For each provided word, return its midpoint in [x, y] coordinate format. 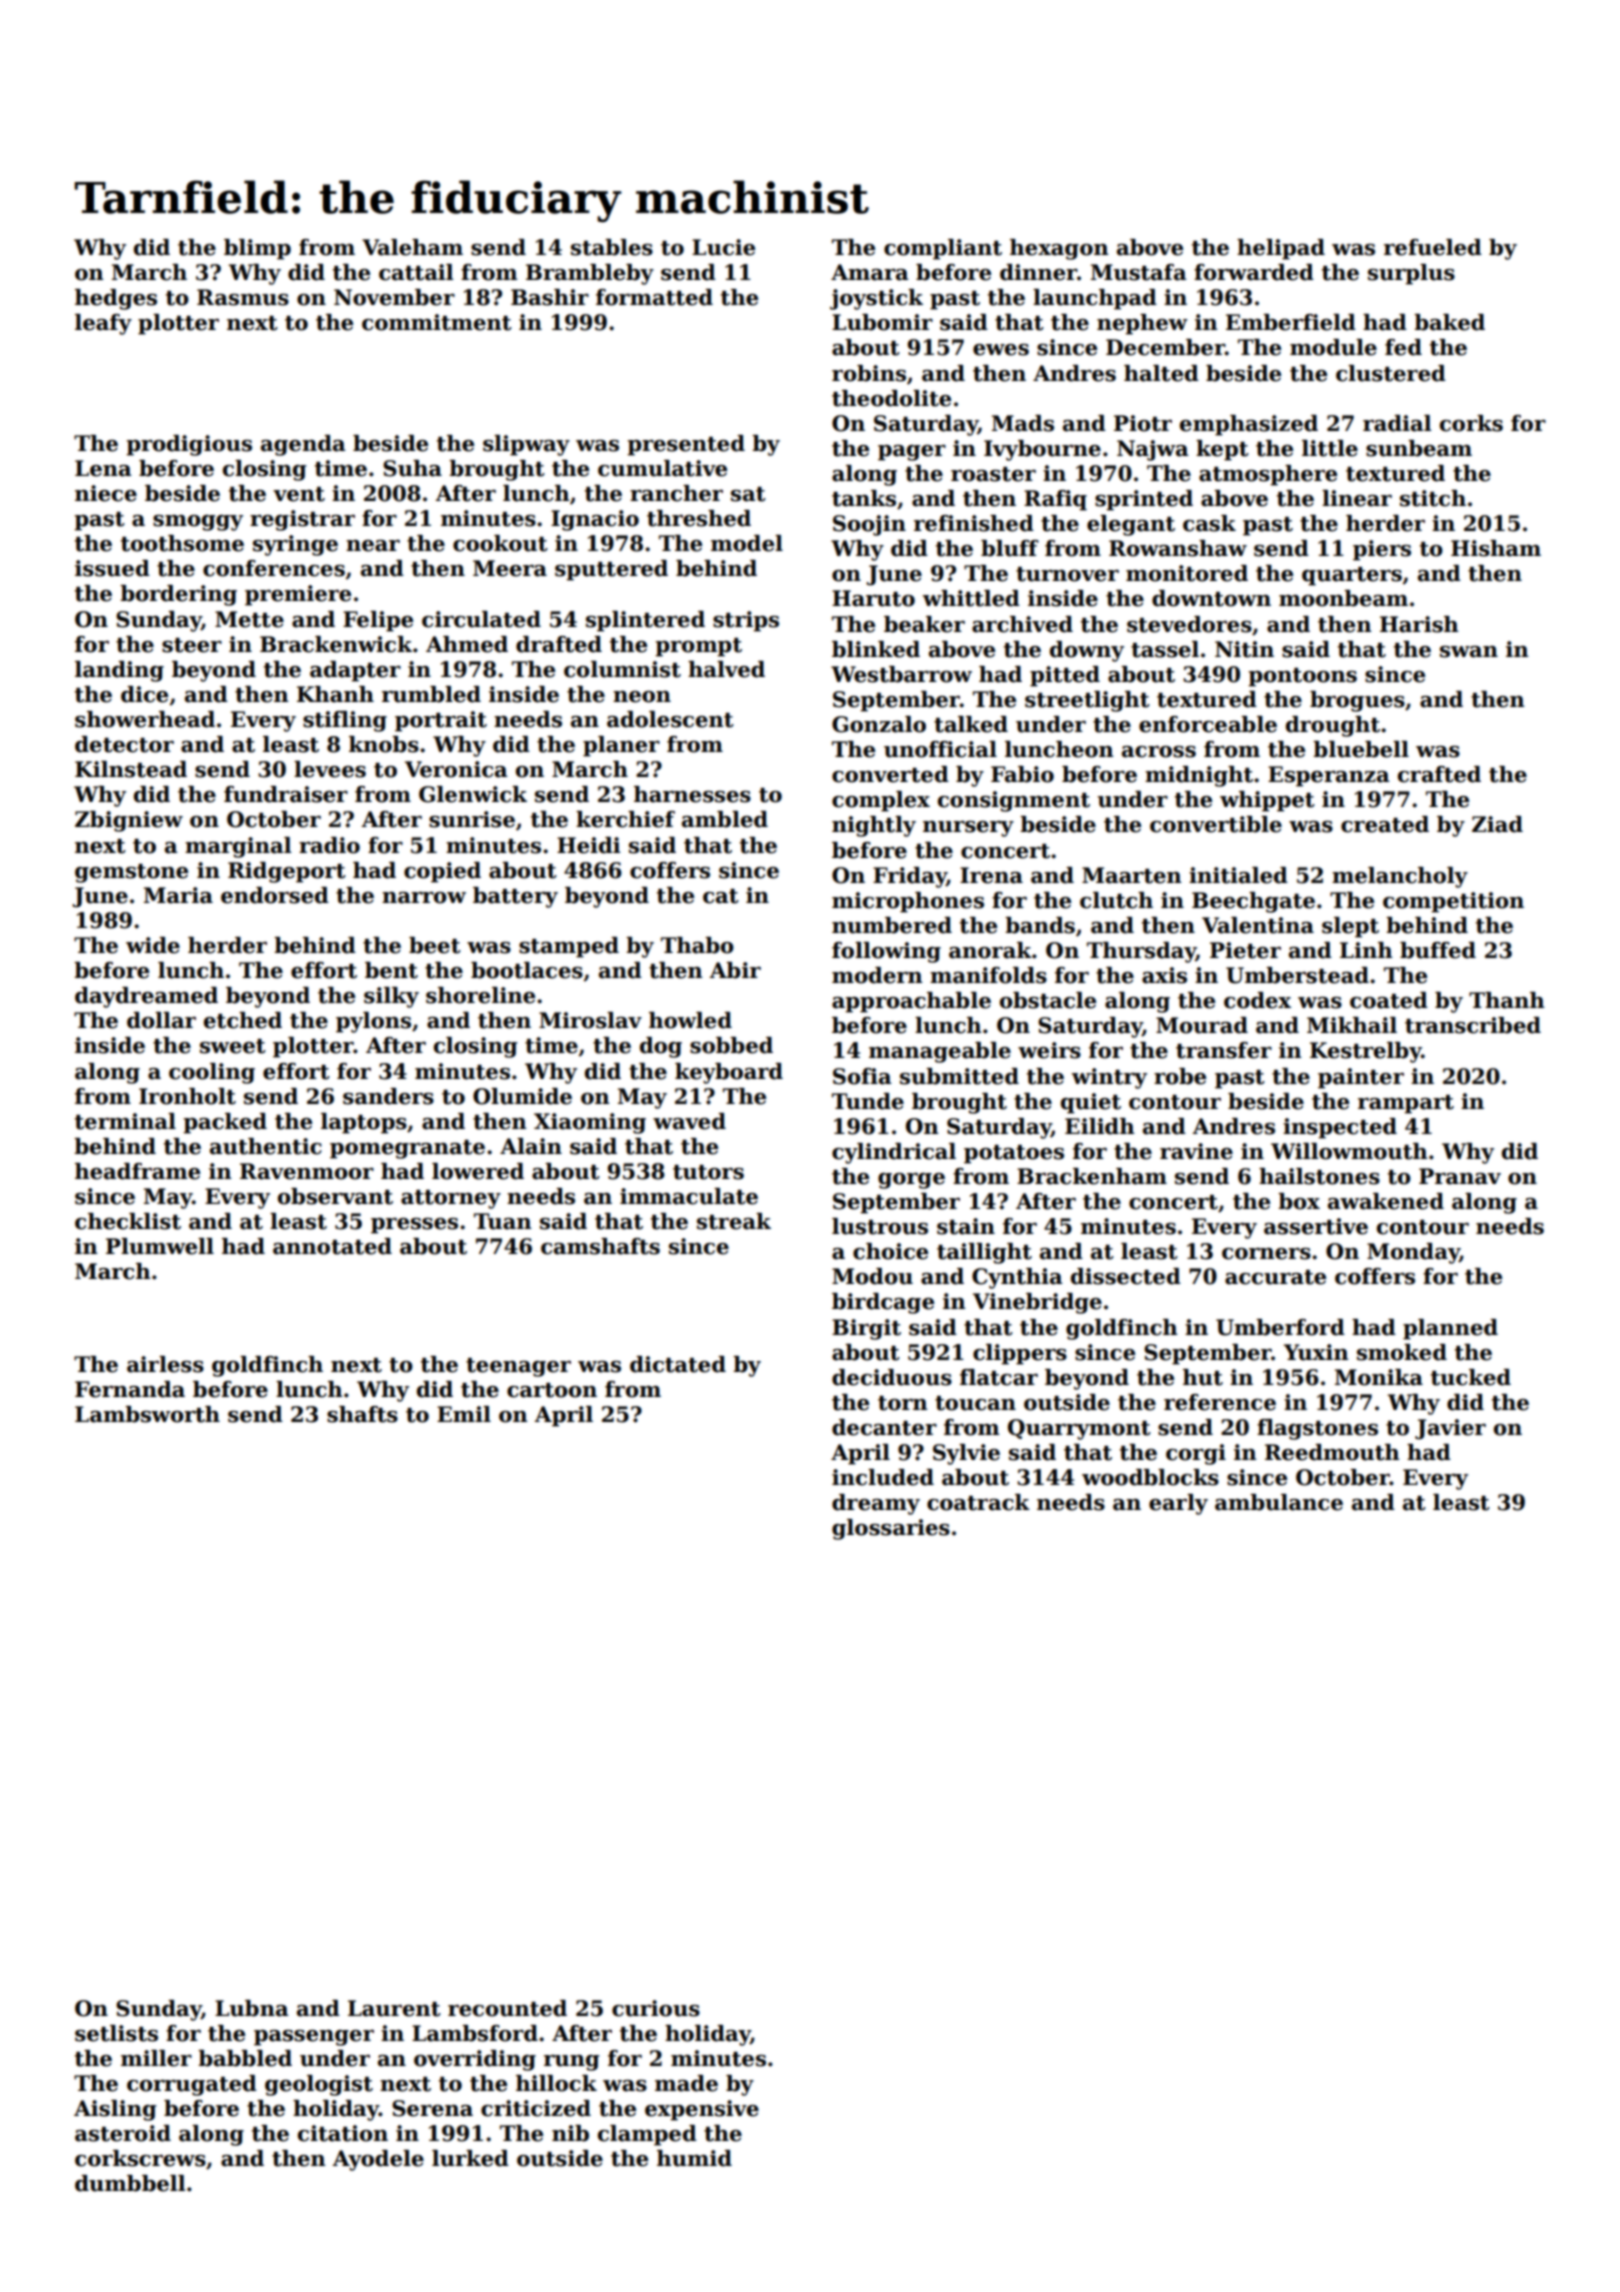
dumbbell [130, 2183]
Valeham [412, 247]
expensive [702, 2110]
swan [1469, 652]
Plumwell [160, 1246]
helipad [1281, 249]
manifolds [988, 975]
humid [694, 2158]
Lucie [723, 247]
